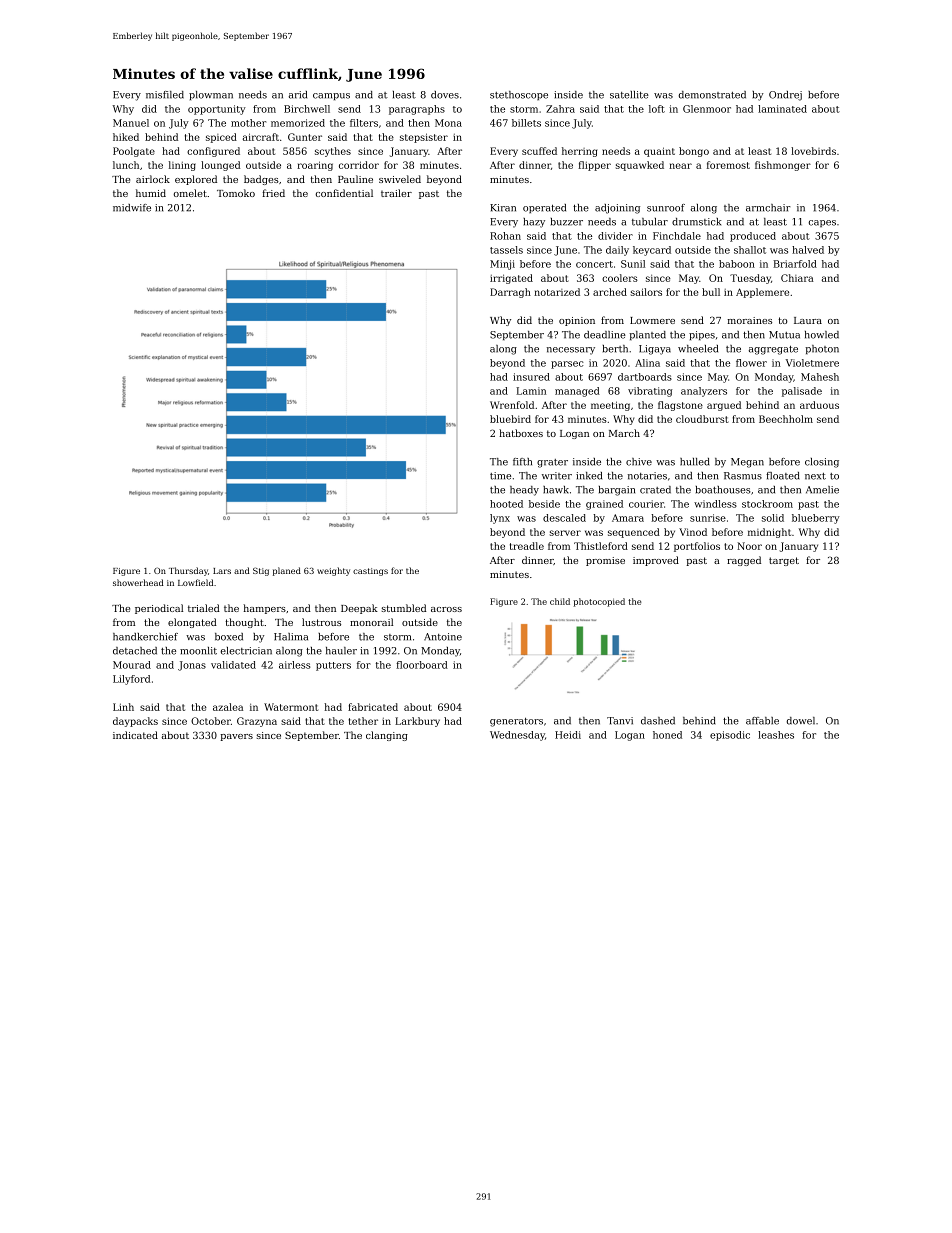 The width and height of the document is (952, 1233). I want to click on clanging, so click(387, 736).
